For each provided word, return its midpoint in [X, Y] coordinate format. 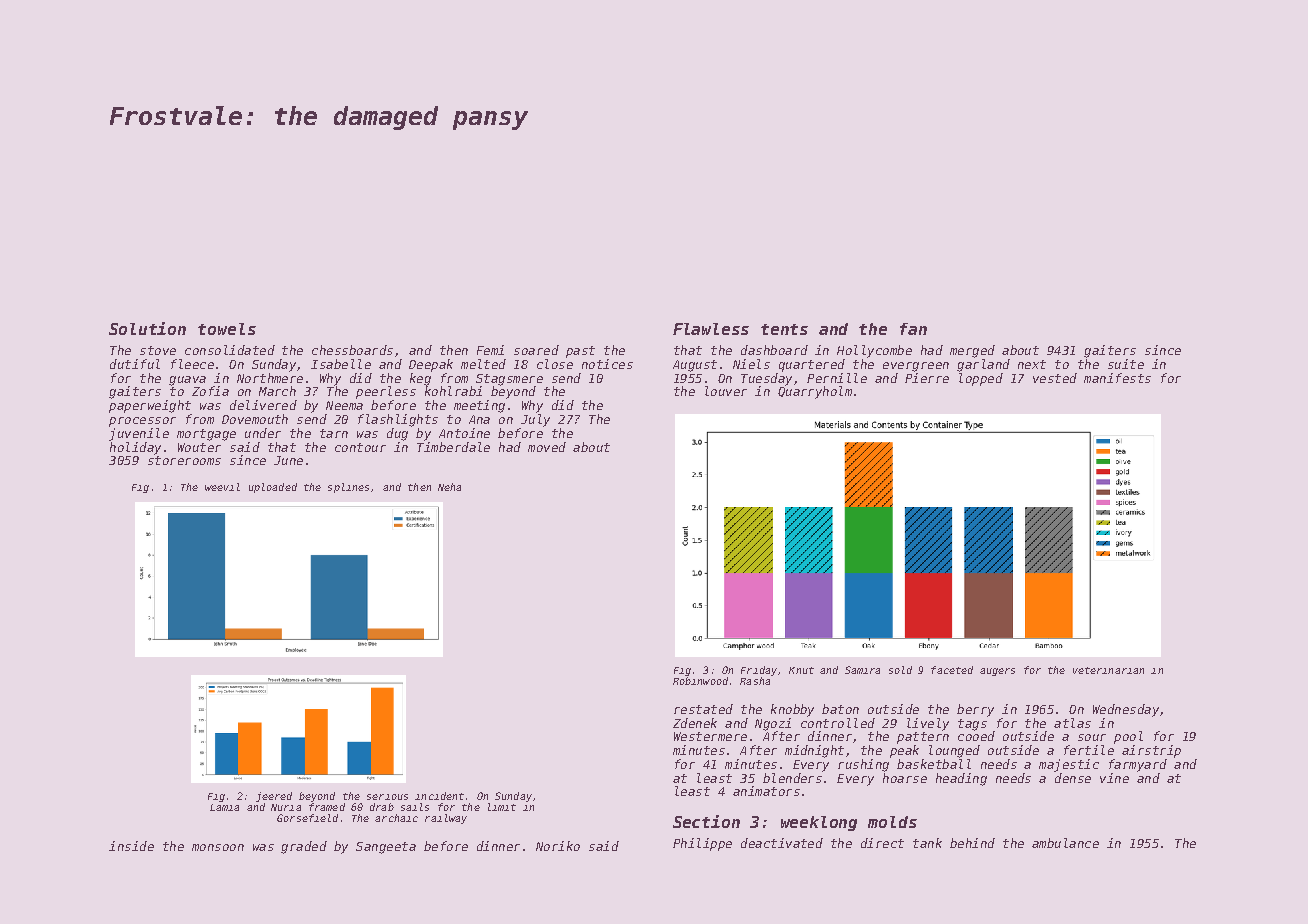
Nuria [286, 807]
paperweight [150, 406]
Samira [862, 670]
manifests [1117, 378]
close [555, 364]
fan [913, 329]
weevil [222, 487]
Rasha [755, 681]
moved [547, 447]
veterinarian [1108, 670]
